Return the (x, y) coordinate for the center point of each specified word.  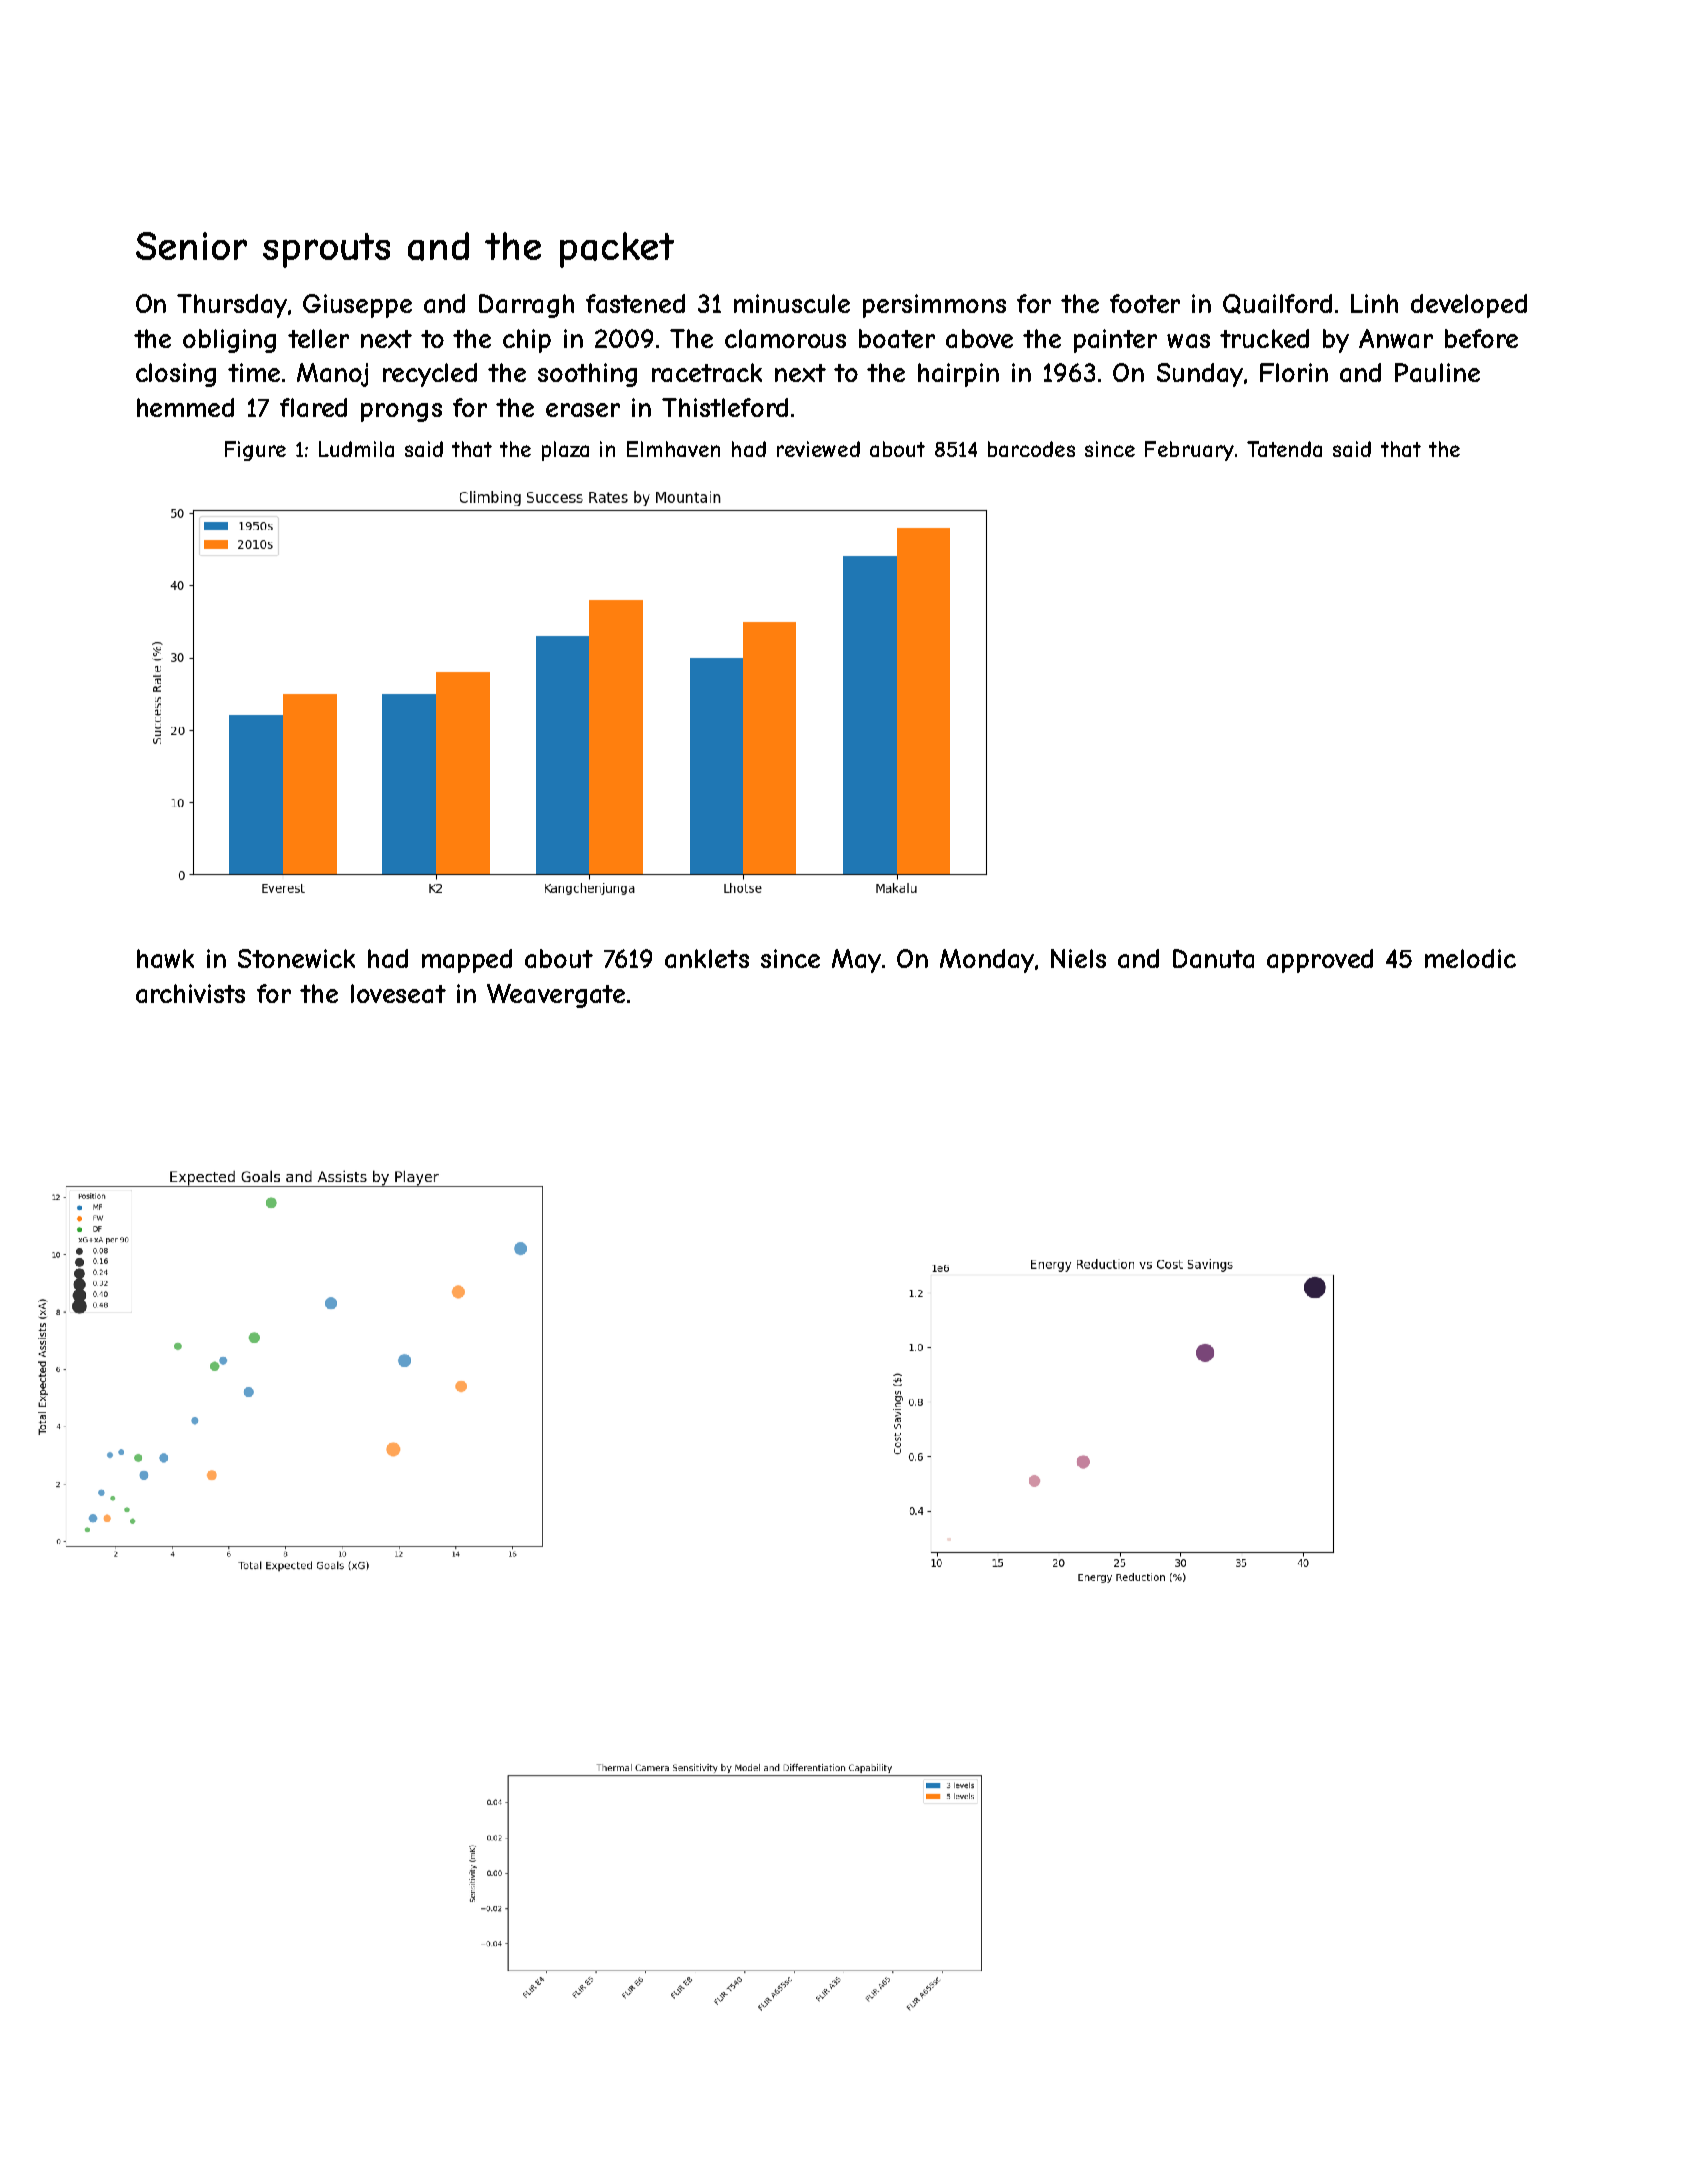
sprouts (326, 250)
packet (617, 250)
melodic (1470, 958)
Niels (1078, 958)
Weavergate (556, 996)
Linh (1374, 303)
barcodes (1031, 449)
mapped (467, 961)
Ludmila (356, 449)
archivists (190, 993)
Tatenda (1284, 449)
